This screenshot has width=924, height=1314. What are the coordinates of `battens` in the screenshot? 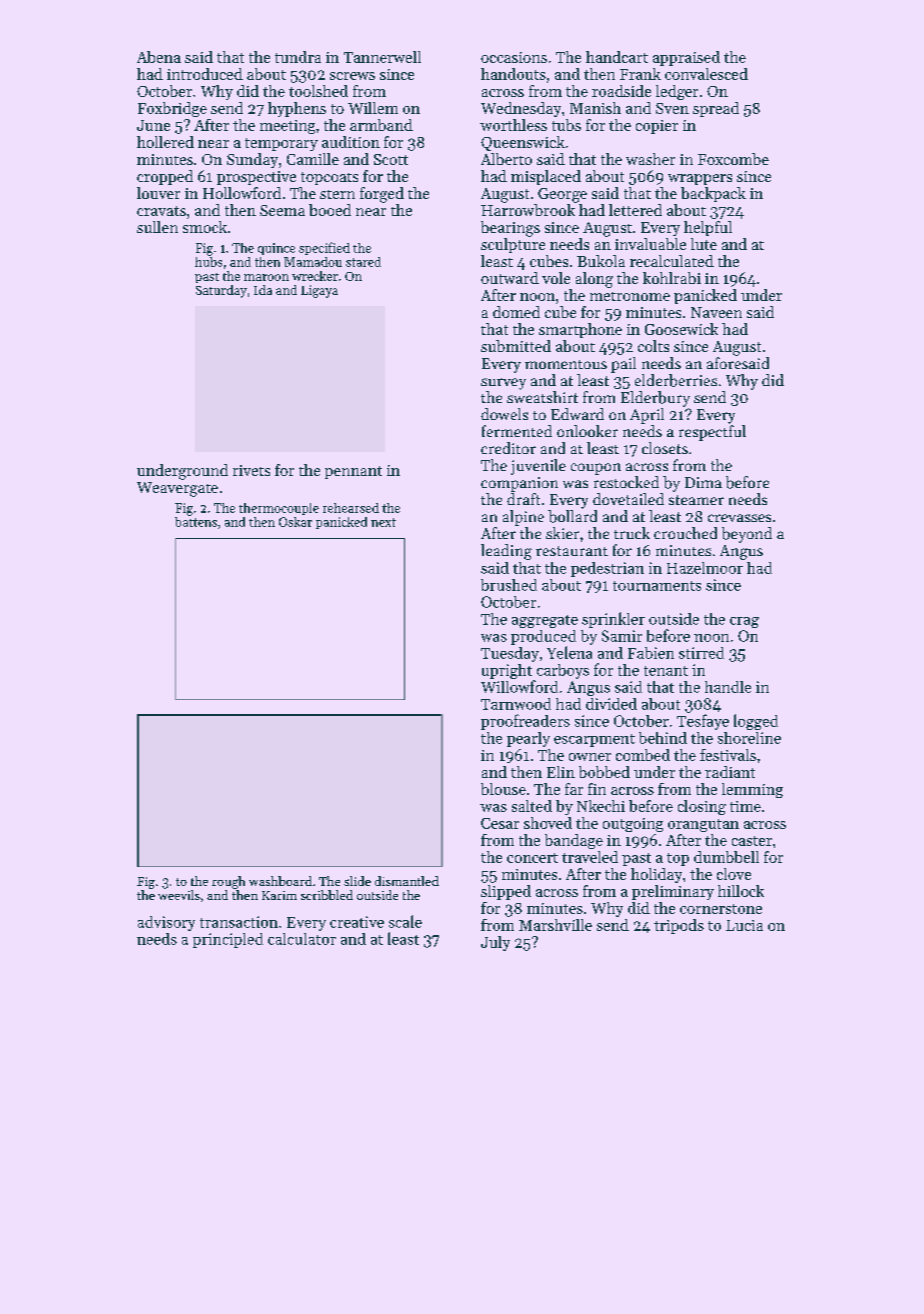 It's located at (196, 522).
